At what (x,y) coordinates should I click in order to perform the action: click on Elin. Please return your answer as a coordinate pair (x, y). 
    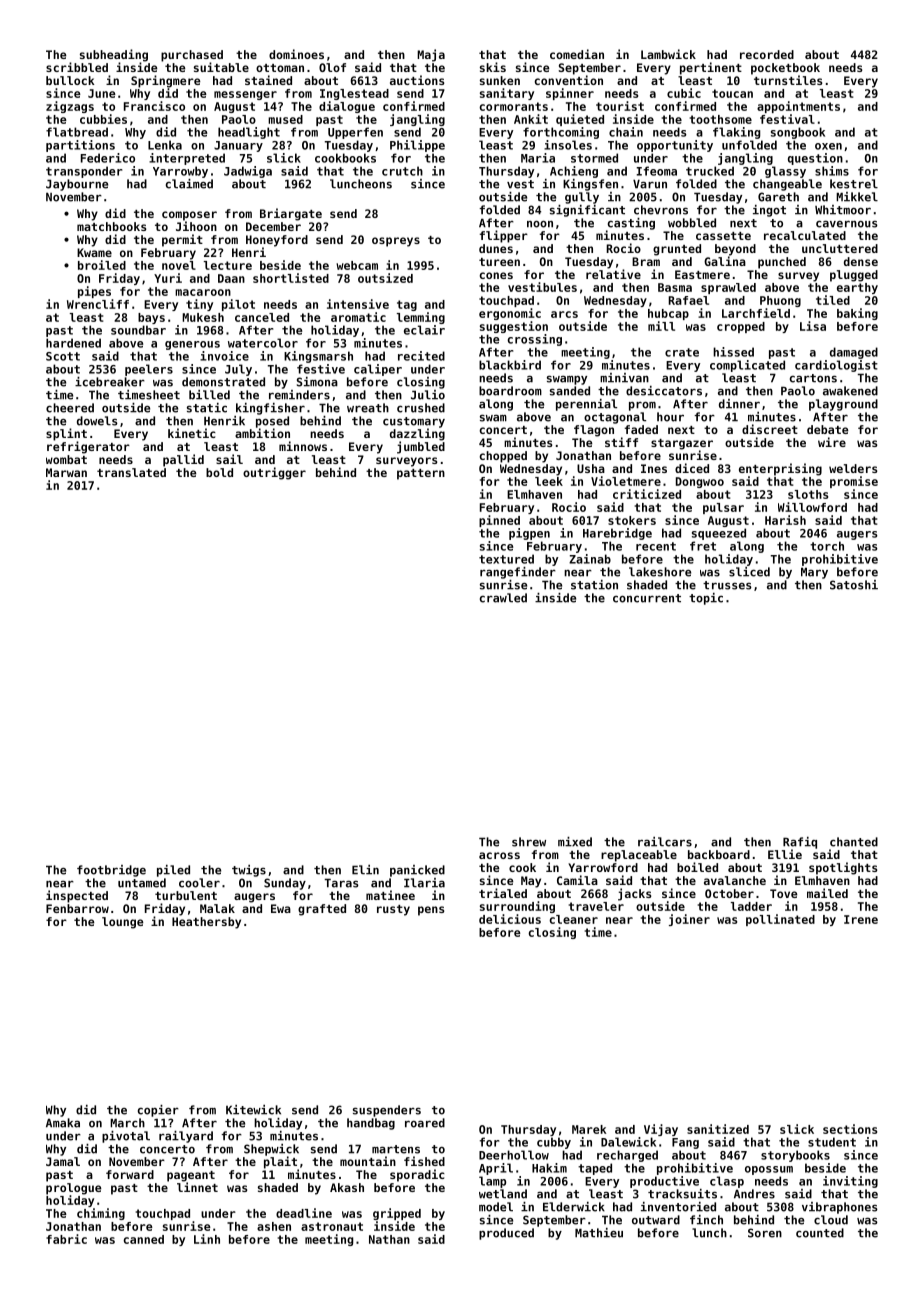
    Looking at the image, I should click on (365, 870).
